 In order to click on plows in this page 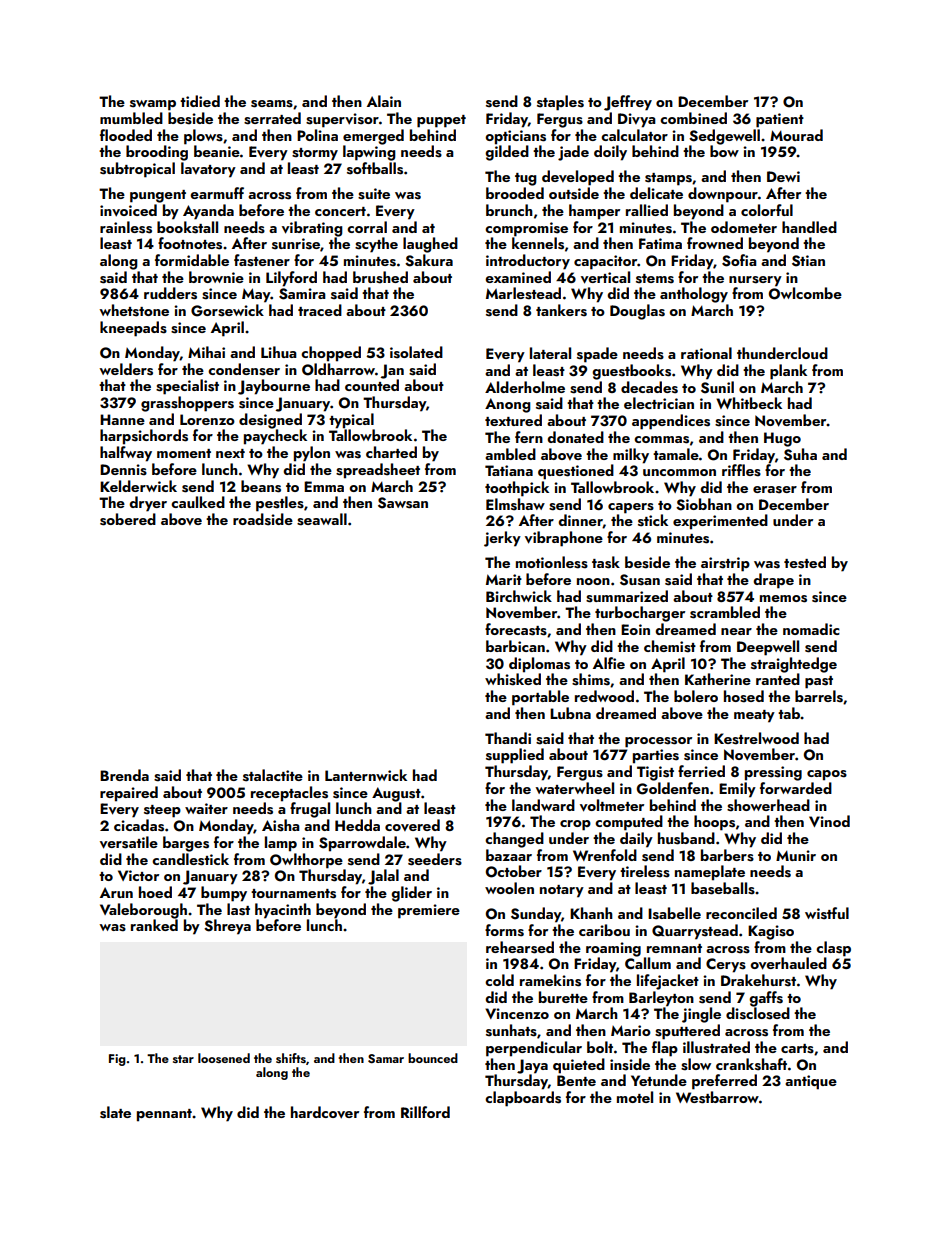, I will do `click(203, 137)`.
